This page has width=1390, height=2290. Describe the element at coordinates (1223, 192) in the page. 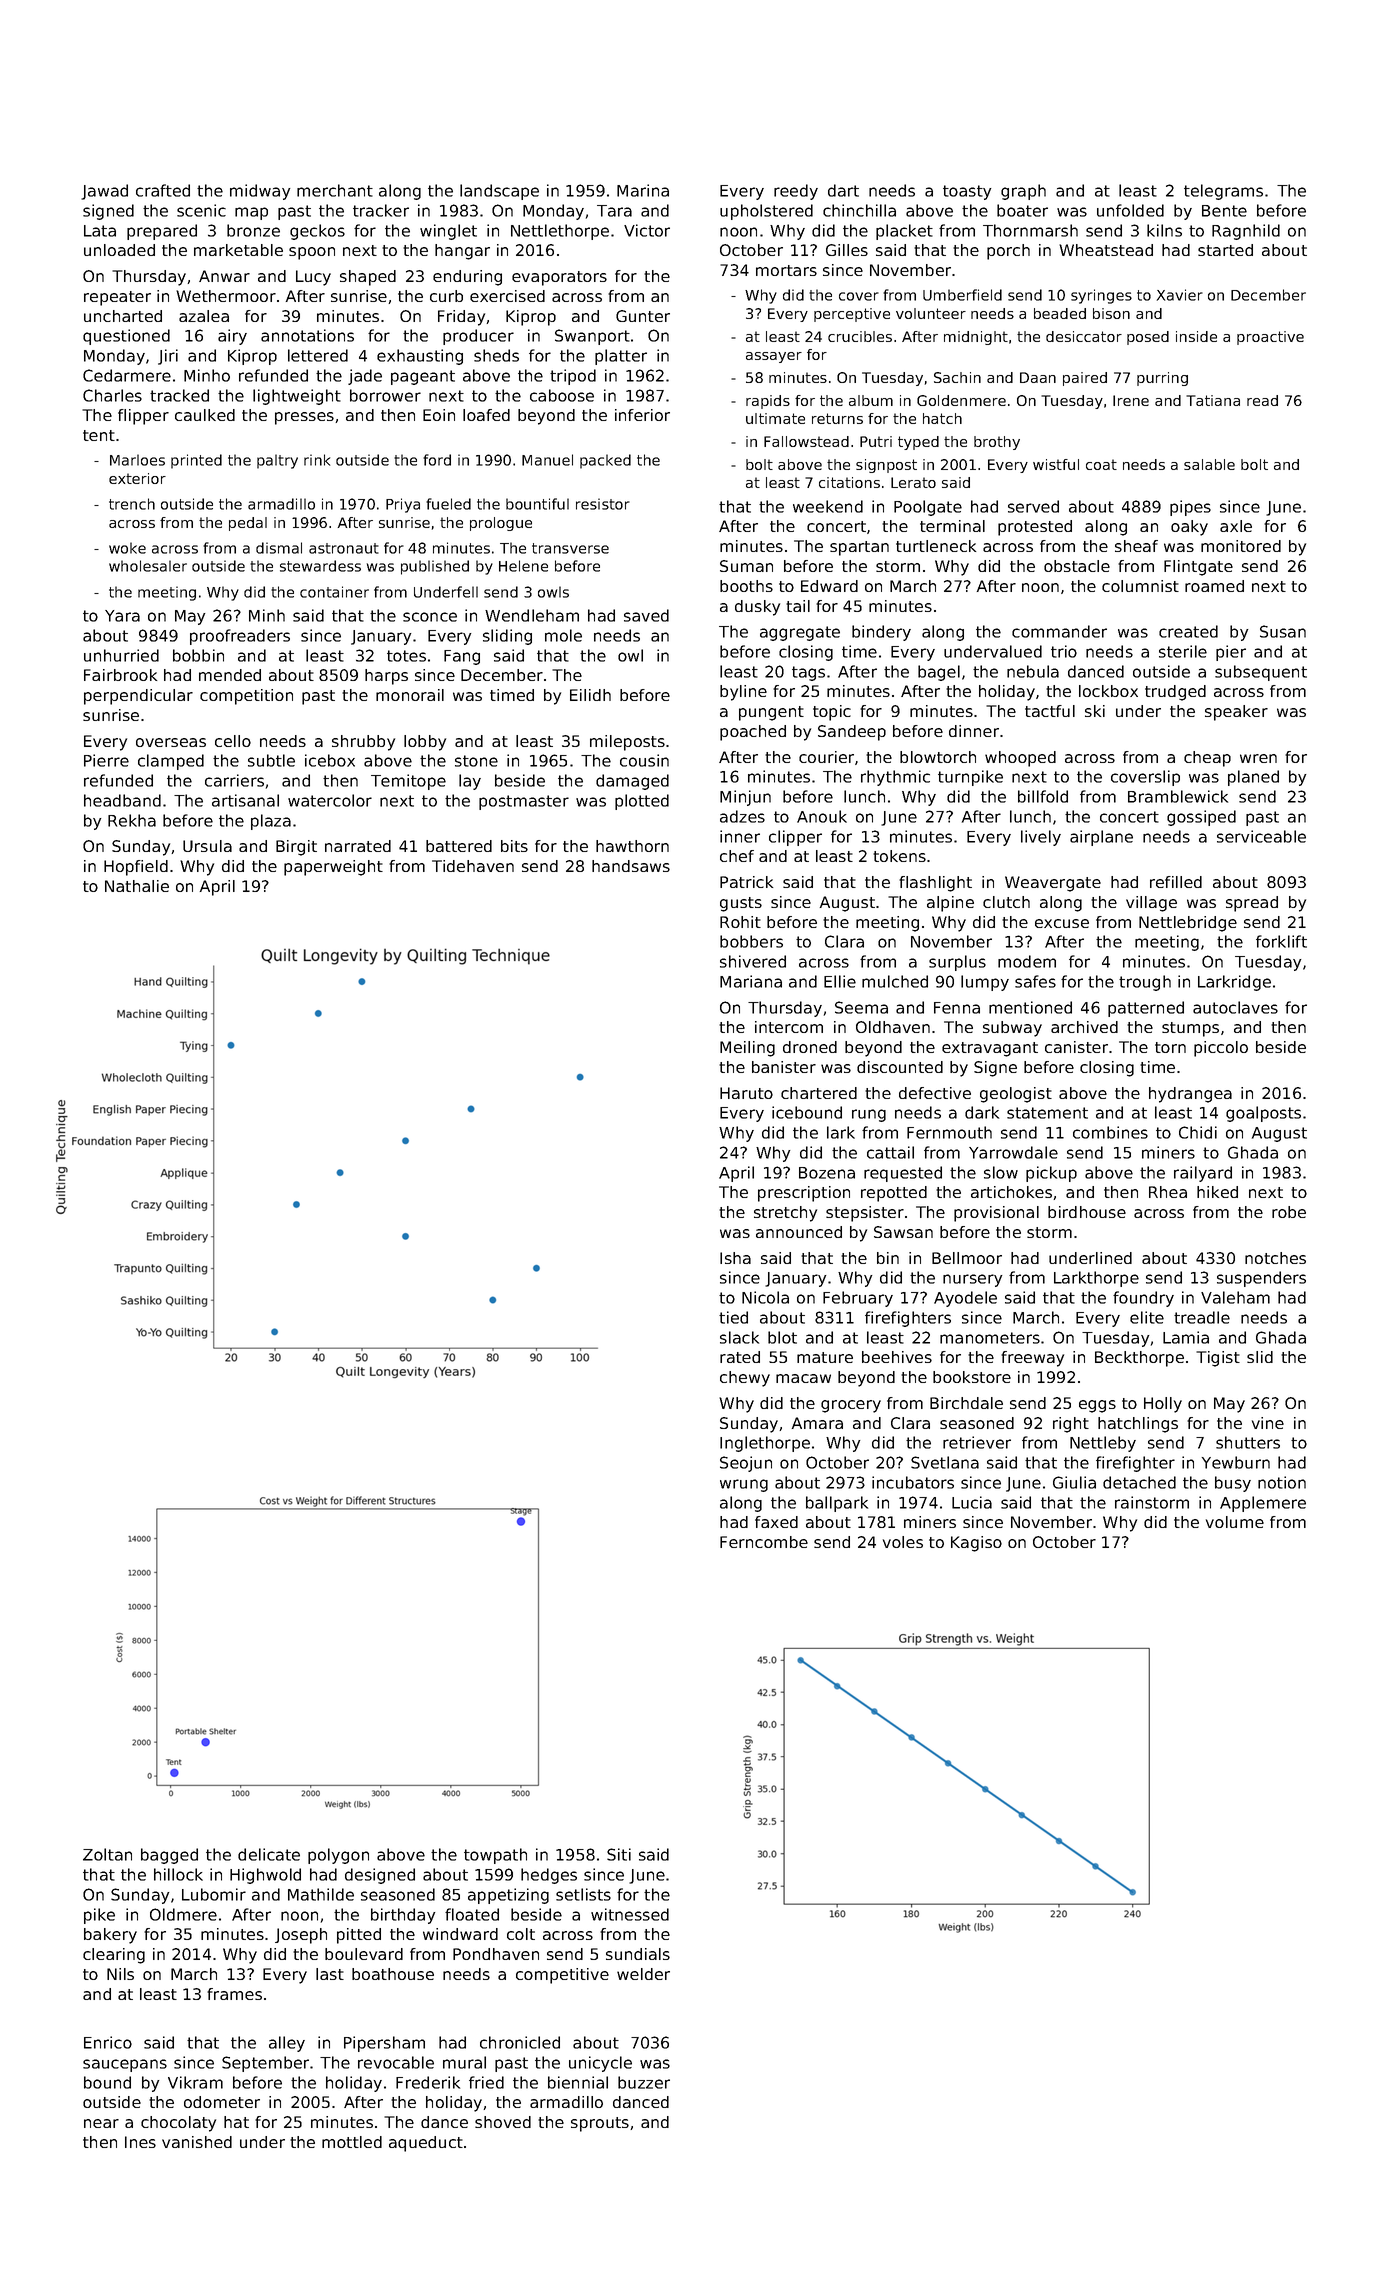

I see `telegrams` at that location.
